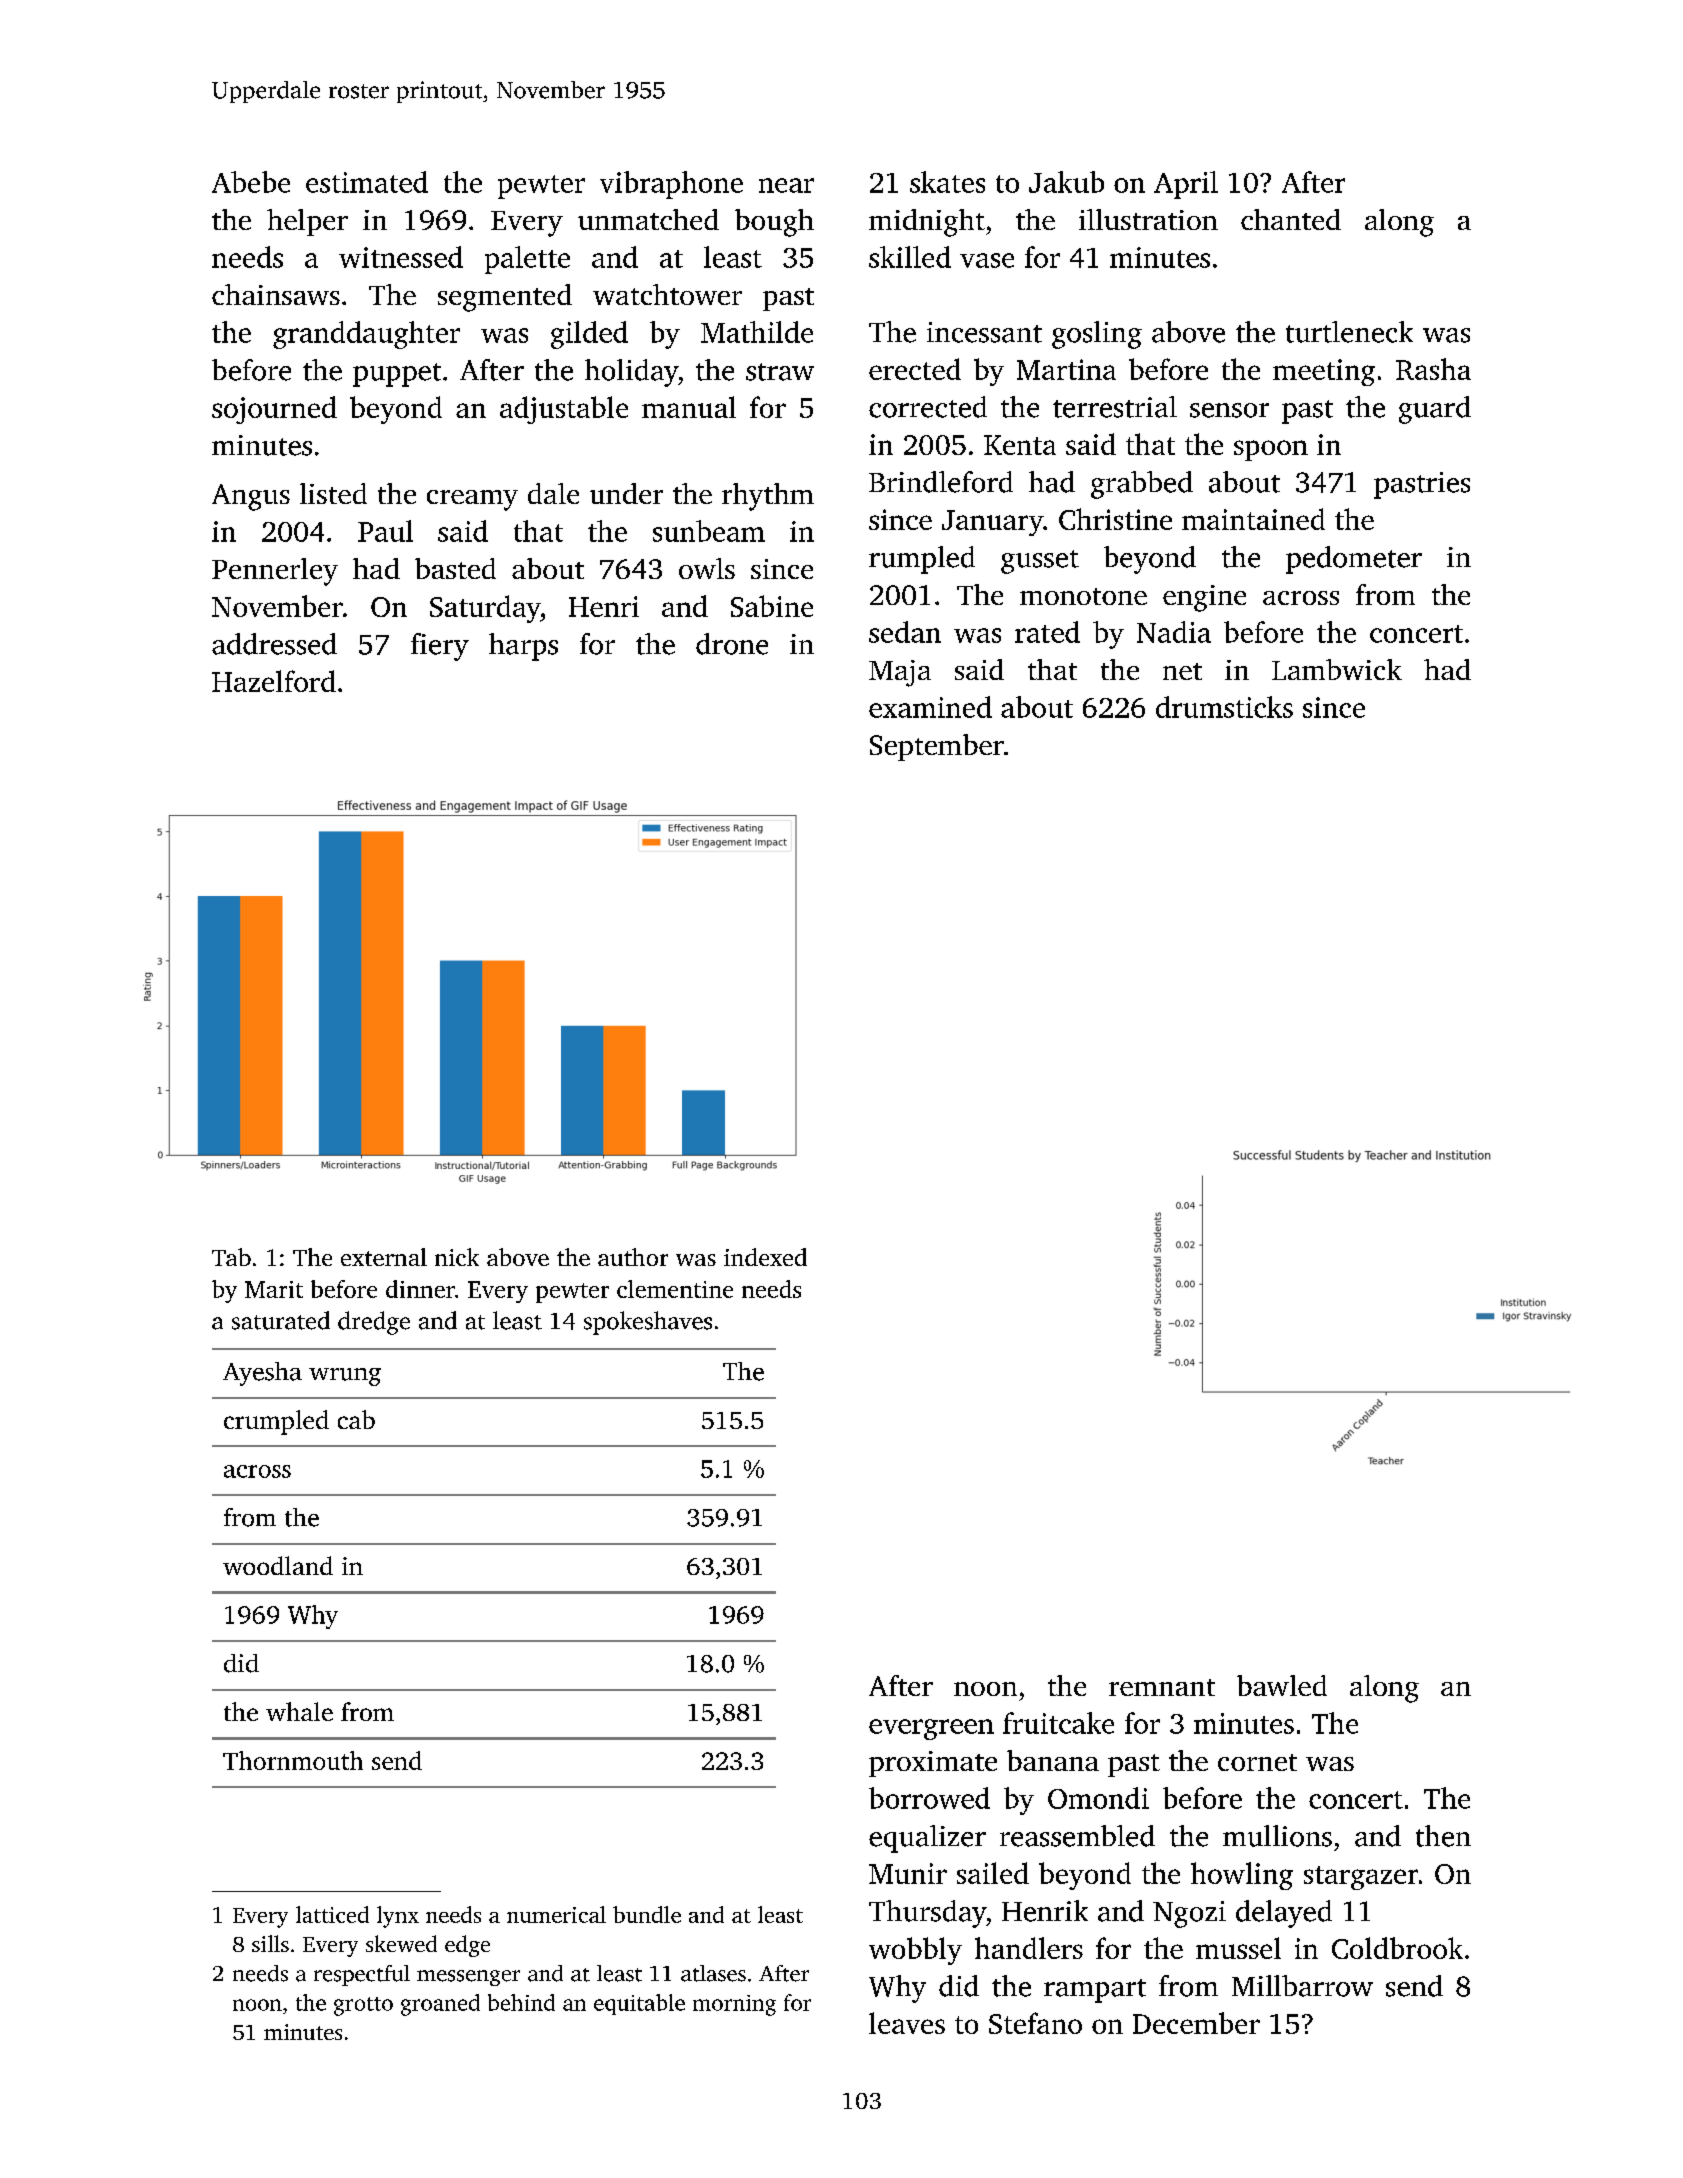  What do you see at coordinates (1257, 1762) in the document?
I see `cornet` at bounding box center [1257, 1762].
